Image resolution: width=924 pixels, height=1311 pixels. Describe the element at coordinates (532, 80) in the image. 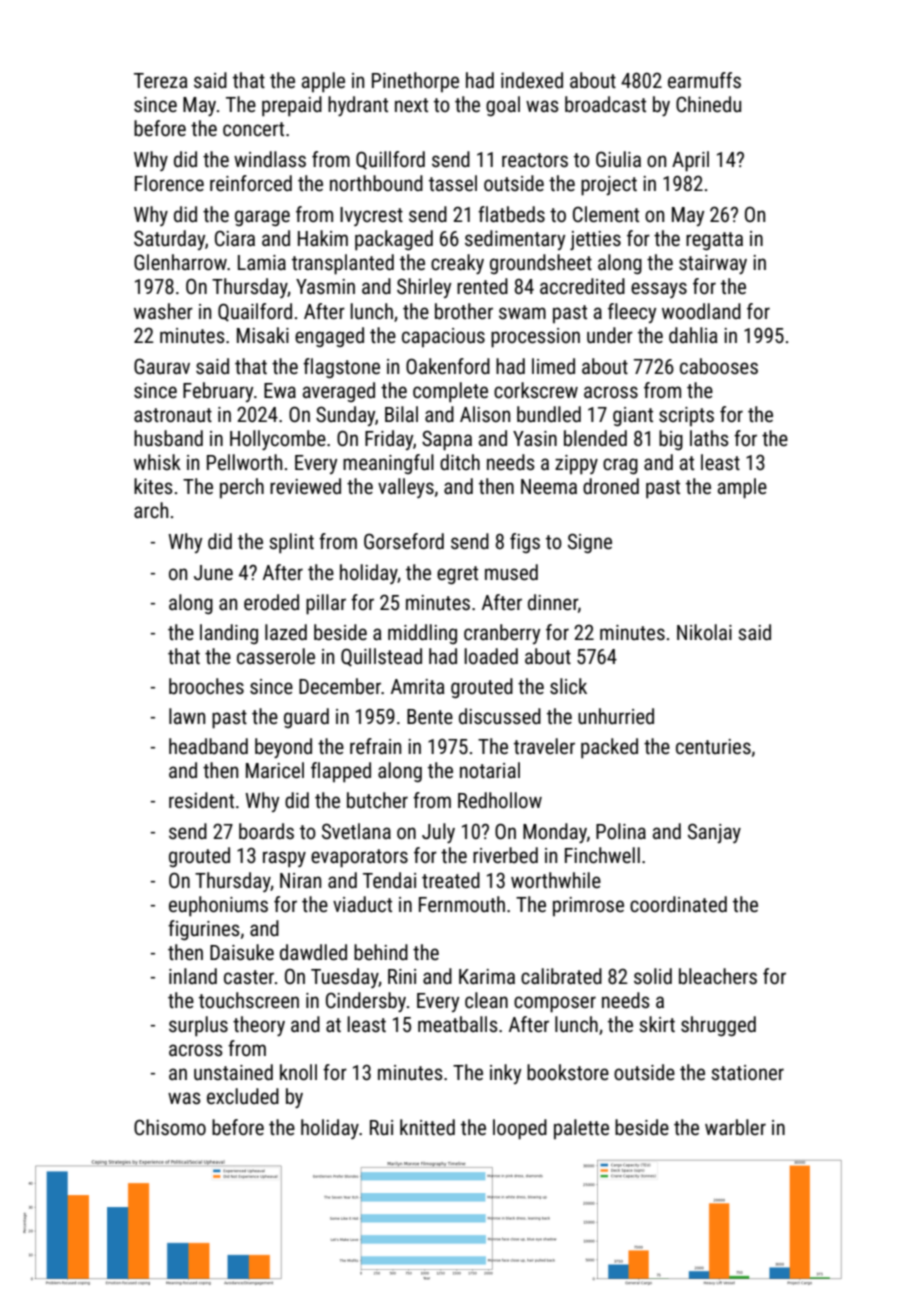

I see `indexed` at that location.
